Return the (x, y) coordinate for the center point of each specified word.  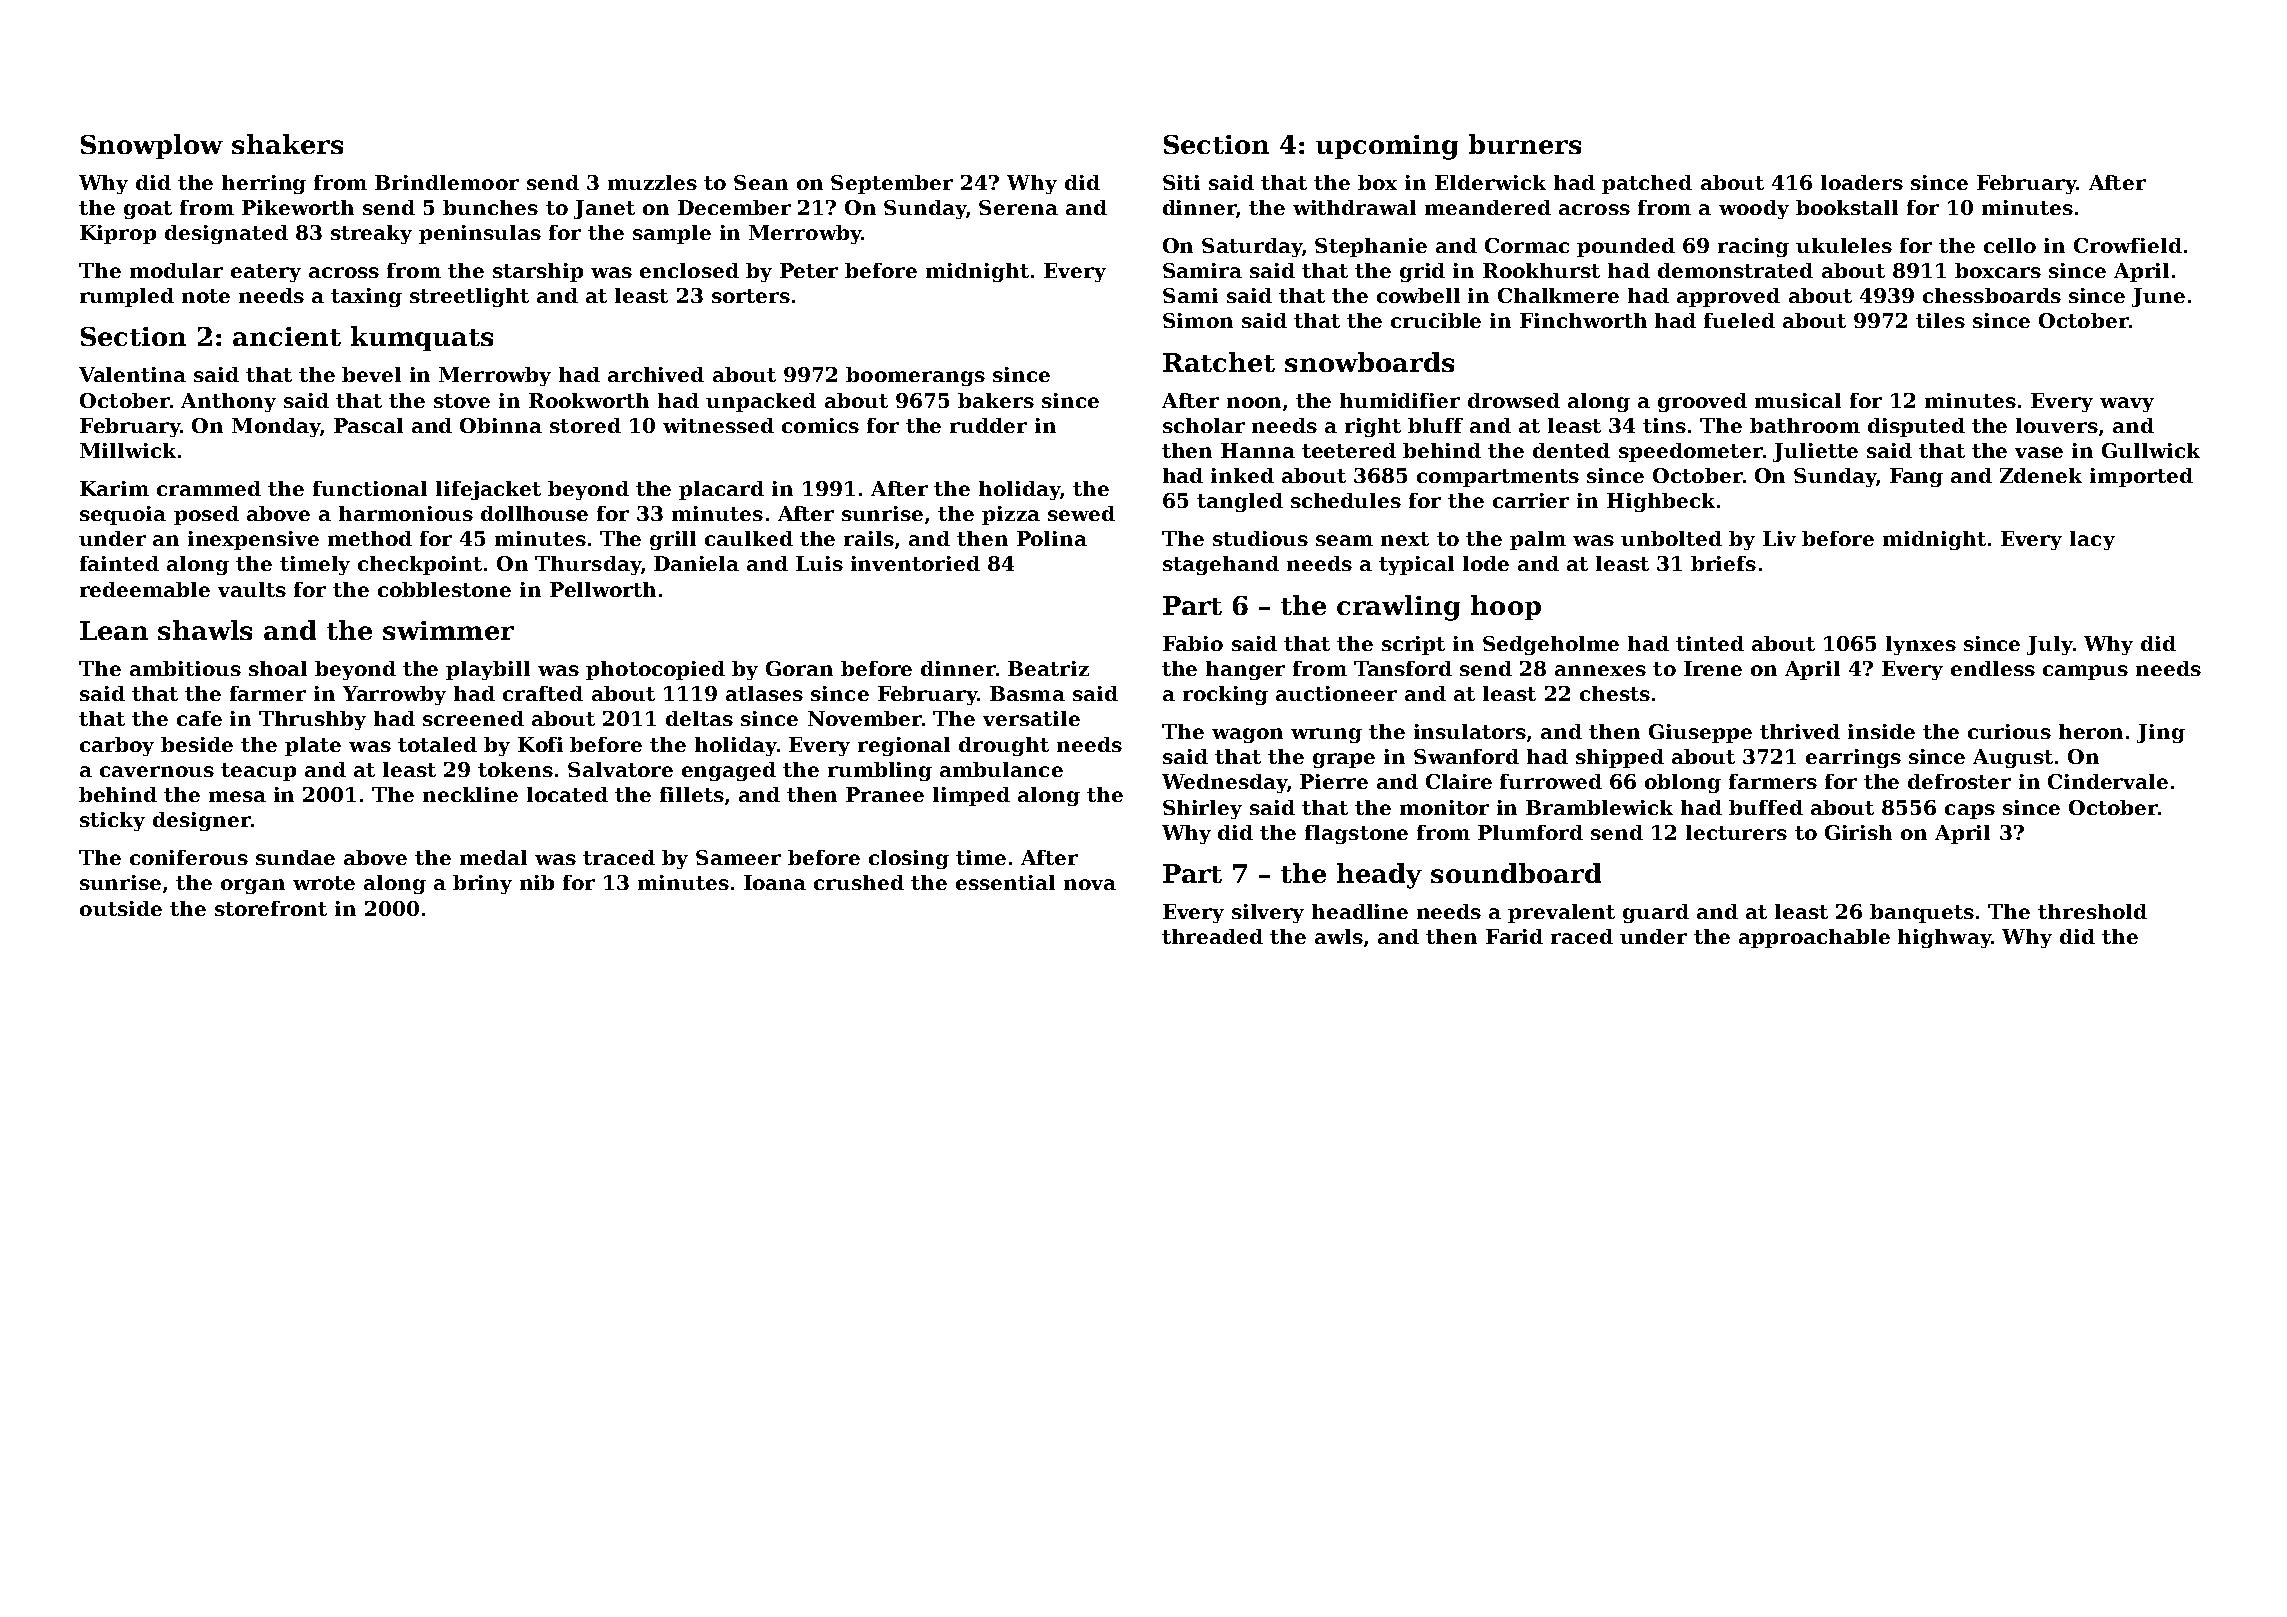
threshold (2092, 911)
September (892, 184)
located (567, 794)
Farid (1514, 936)
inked (1242, 475)
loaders (1862, 182)
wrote (324, 883)
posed (206, 515)
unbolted (1671, 538)
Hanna (1258, 450)
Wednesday (1224, 783)
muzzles (652, 182)
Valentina (132, 374)
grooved (1702, 402)
